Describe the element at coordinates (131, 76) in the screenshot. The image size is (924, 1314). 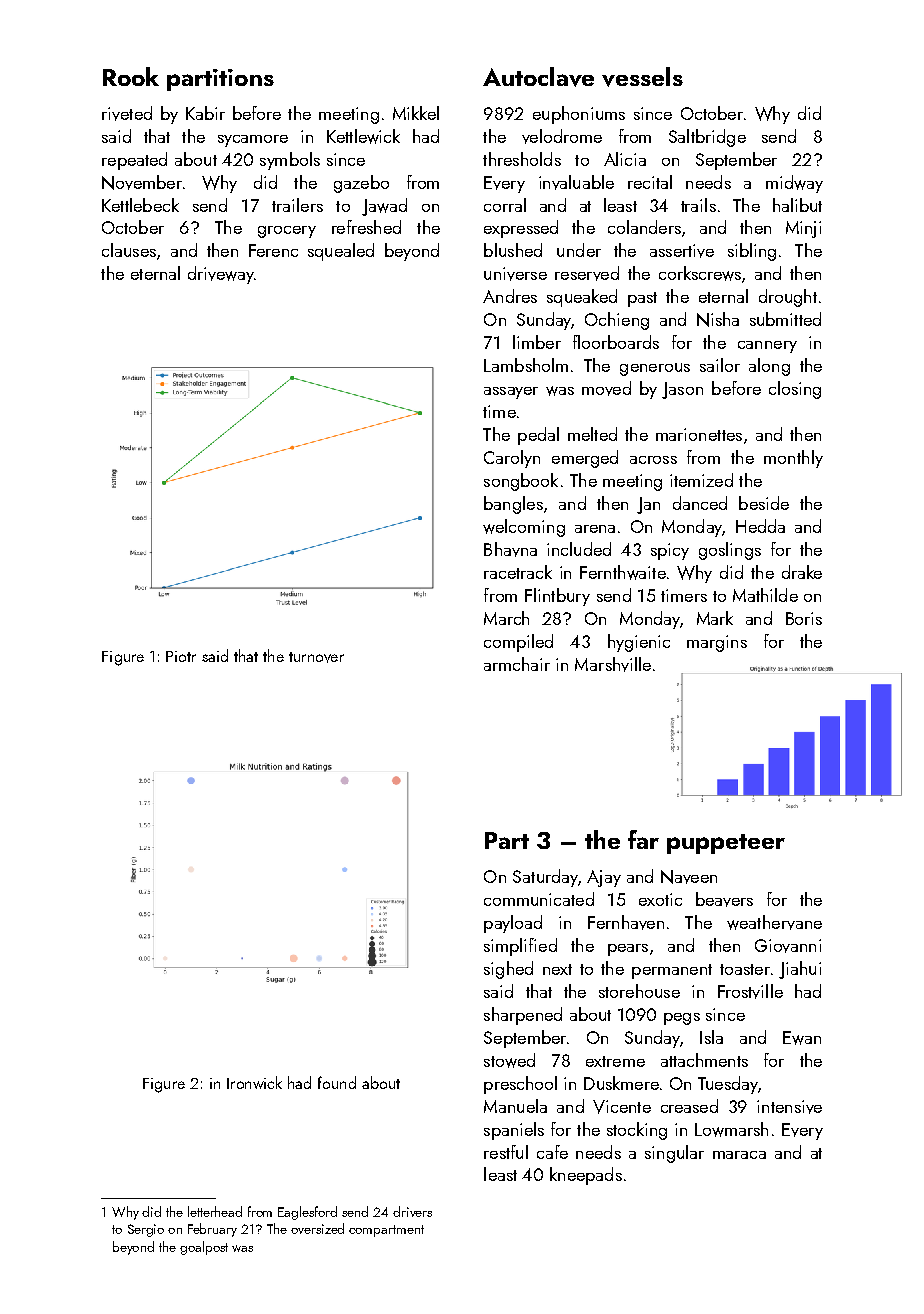
I see `Rook` at that location.
